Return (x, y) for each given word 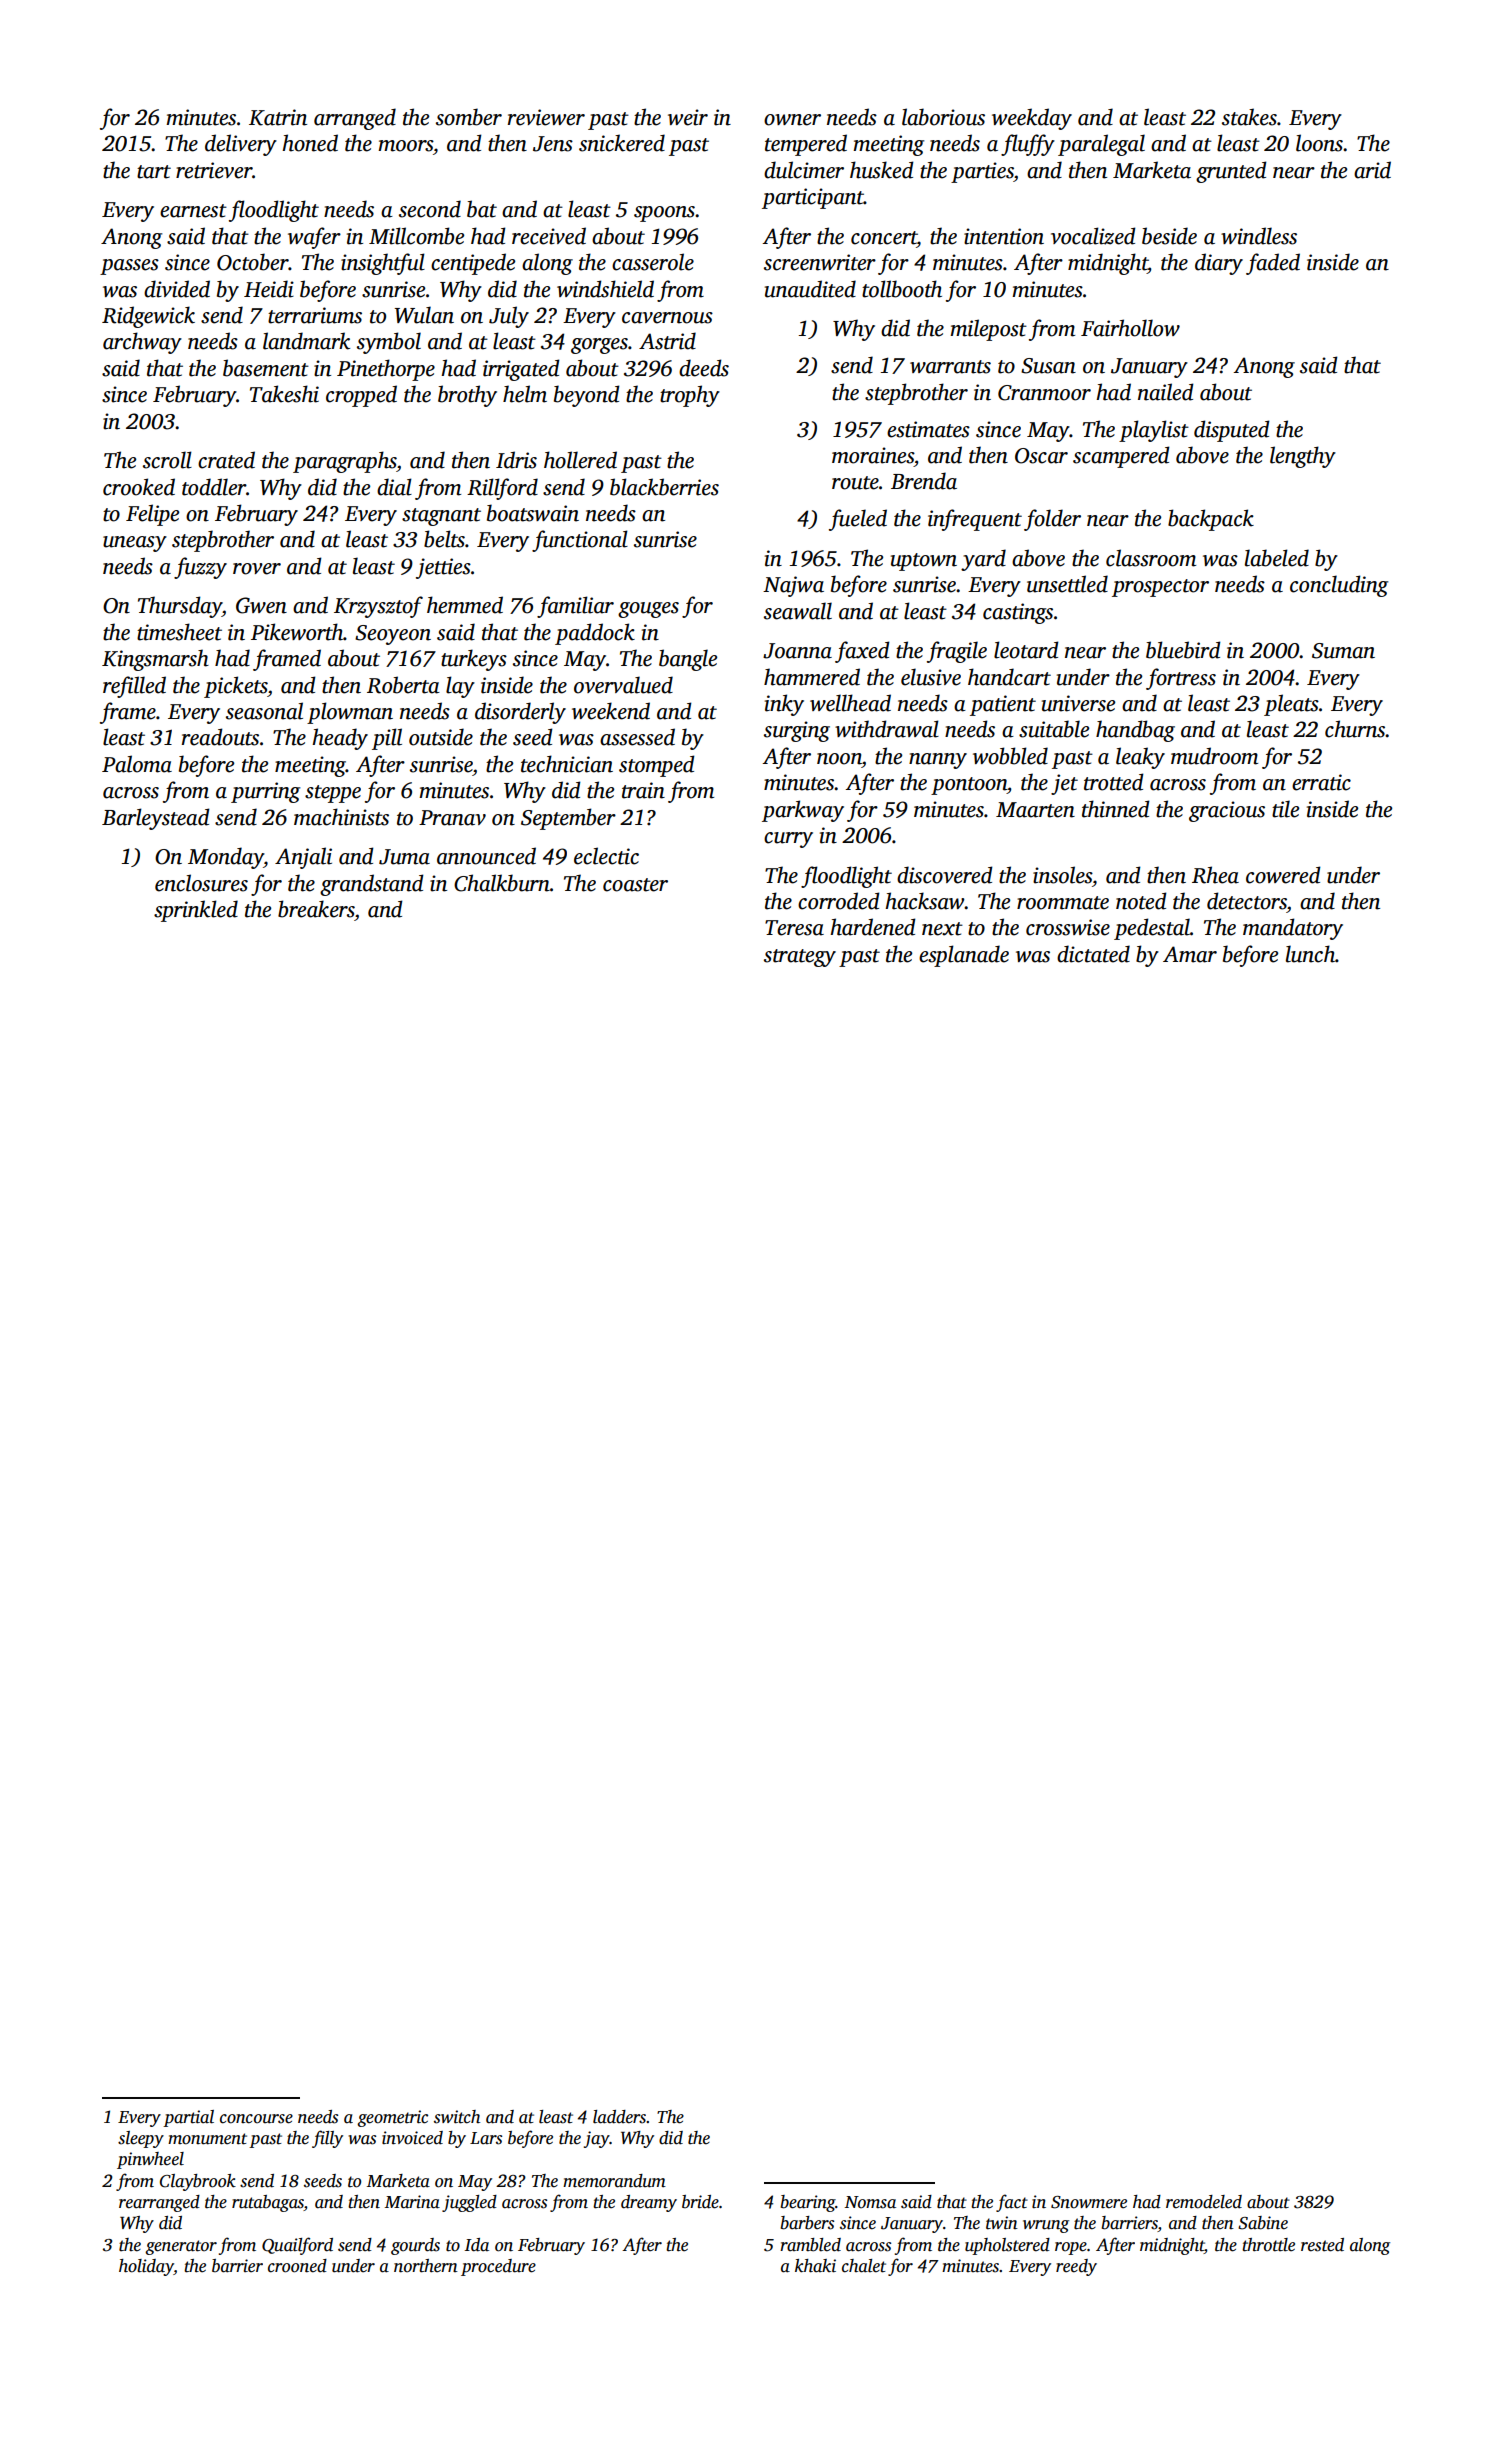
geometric (392, 2118)
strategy (800, 958)
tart (154, 172)
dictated (1093, 954)
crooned (297, 2266)
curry (788, 840)
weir (688, 117)
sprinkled (196, 911)
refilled (134, 687)
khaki (815, 2266)
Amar (1190, 954)
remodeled (1204, 2202)
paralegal (1101, 145)
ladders (619, 2117)
